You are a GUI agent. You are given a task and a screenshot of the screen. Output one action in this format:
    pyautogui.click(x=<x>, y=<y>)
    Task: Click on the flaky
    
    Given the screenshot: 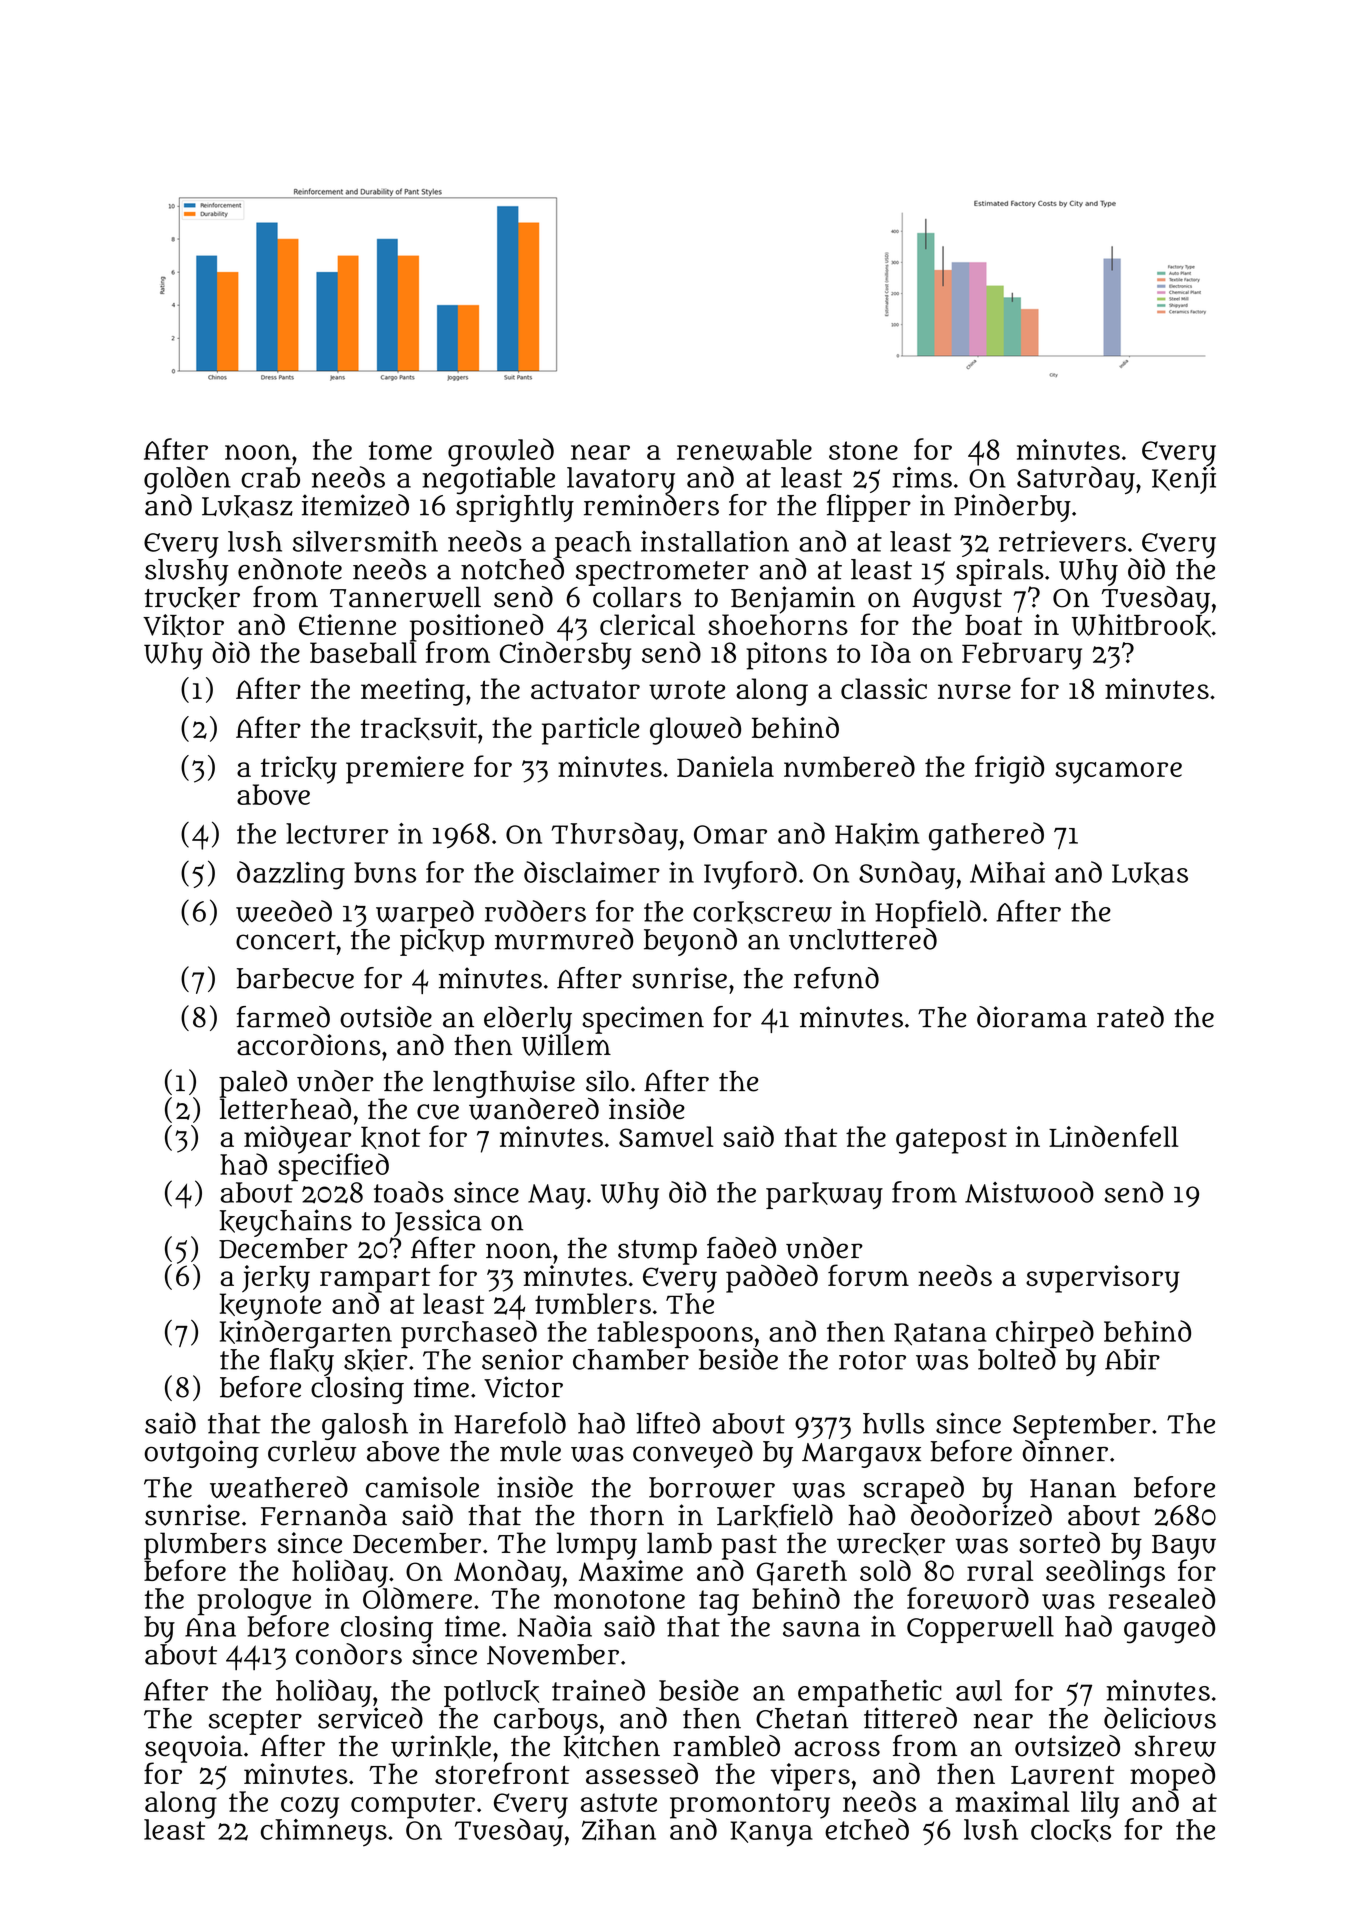 What is the action you would take?
    pyautogui.click(x=302, y=1362)
